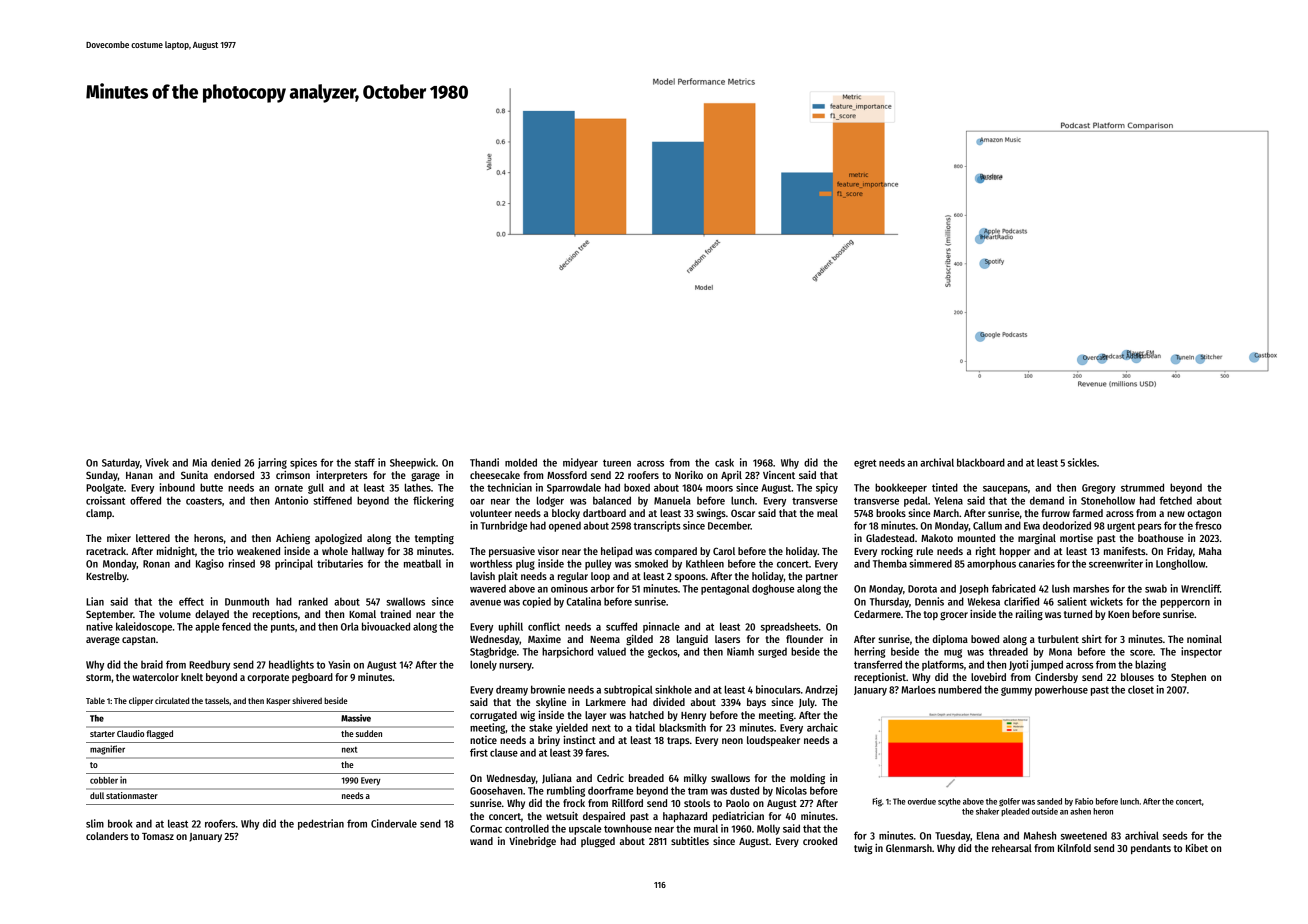 The image size is (1308, 924). What do you see at coordinates (827, 513) in the page?
I see `meal` at bounding box center [827, 513].
